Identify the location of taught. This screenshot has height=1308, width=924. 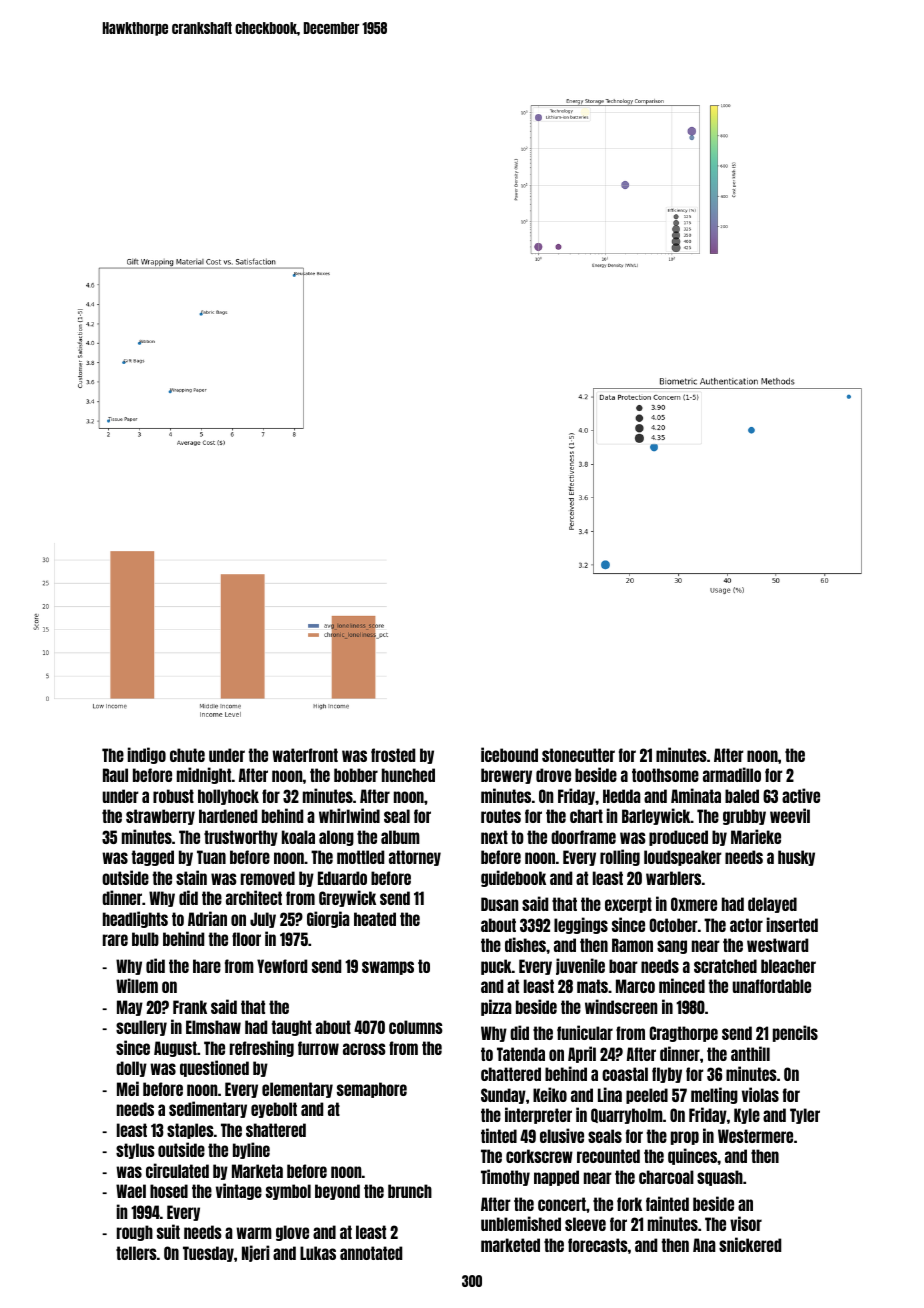
(291, 1028).
